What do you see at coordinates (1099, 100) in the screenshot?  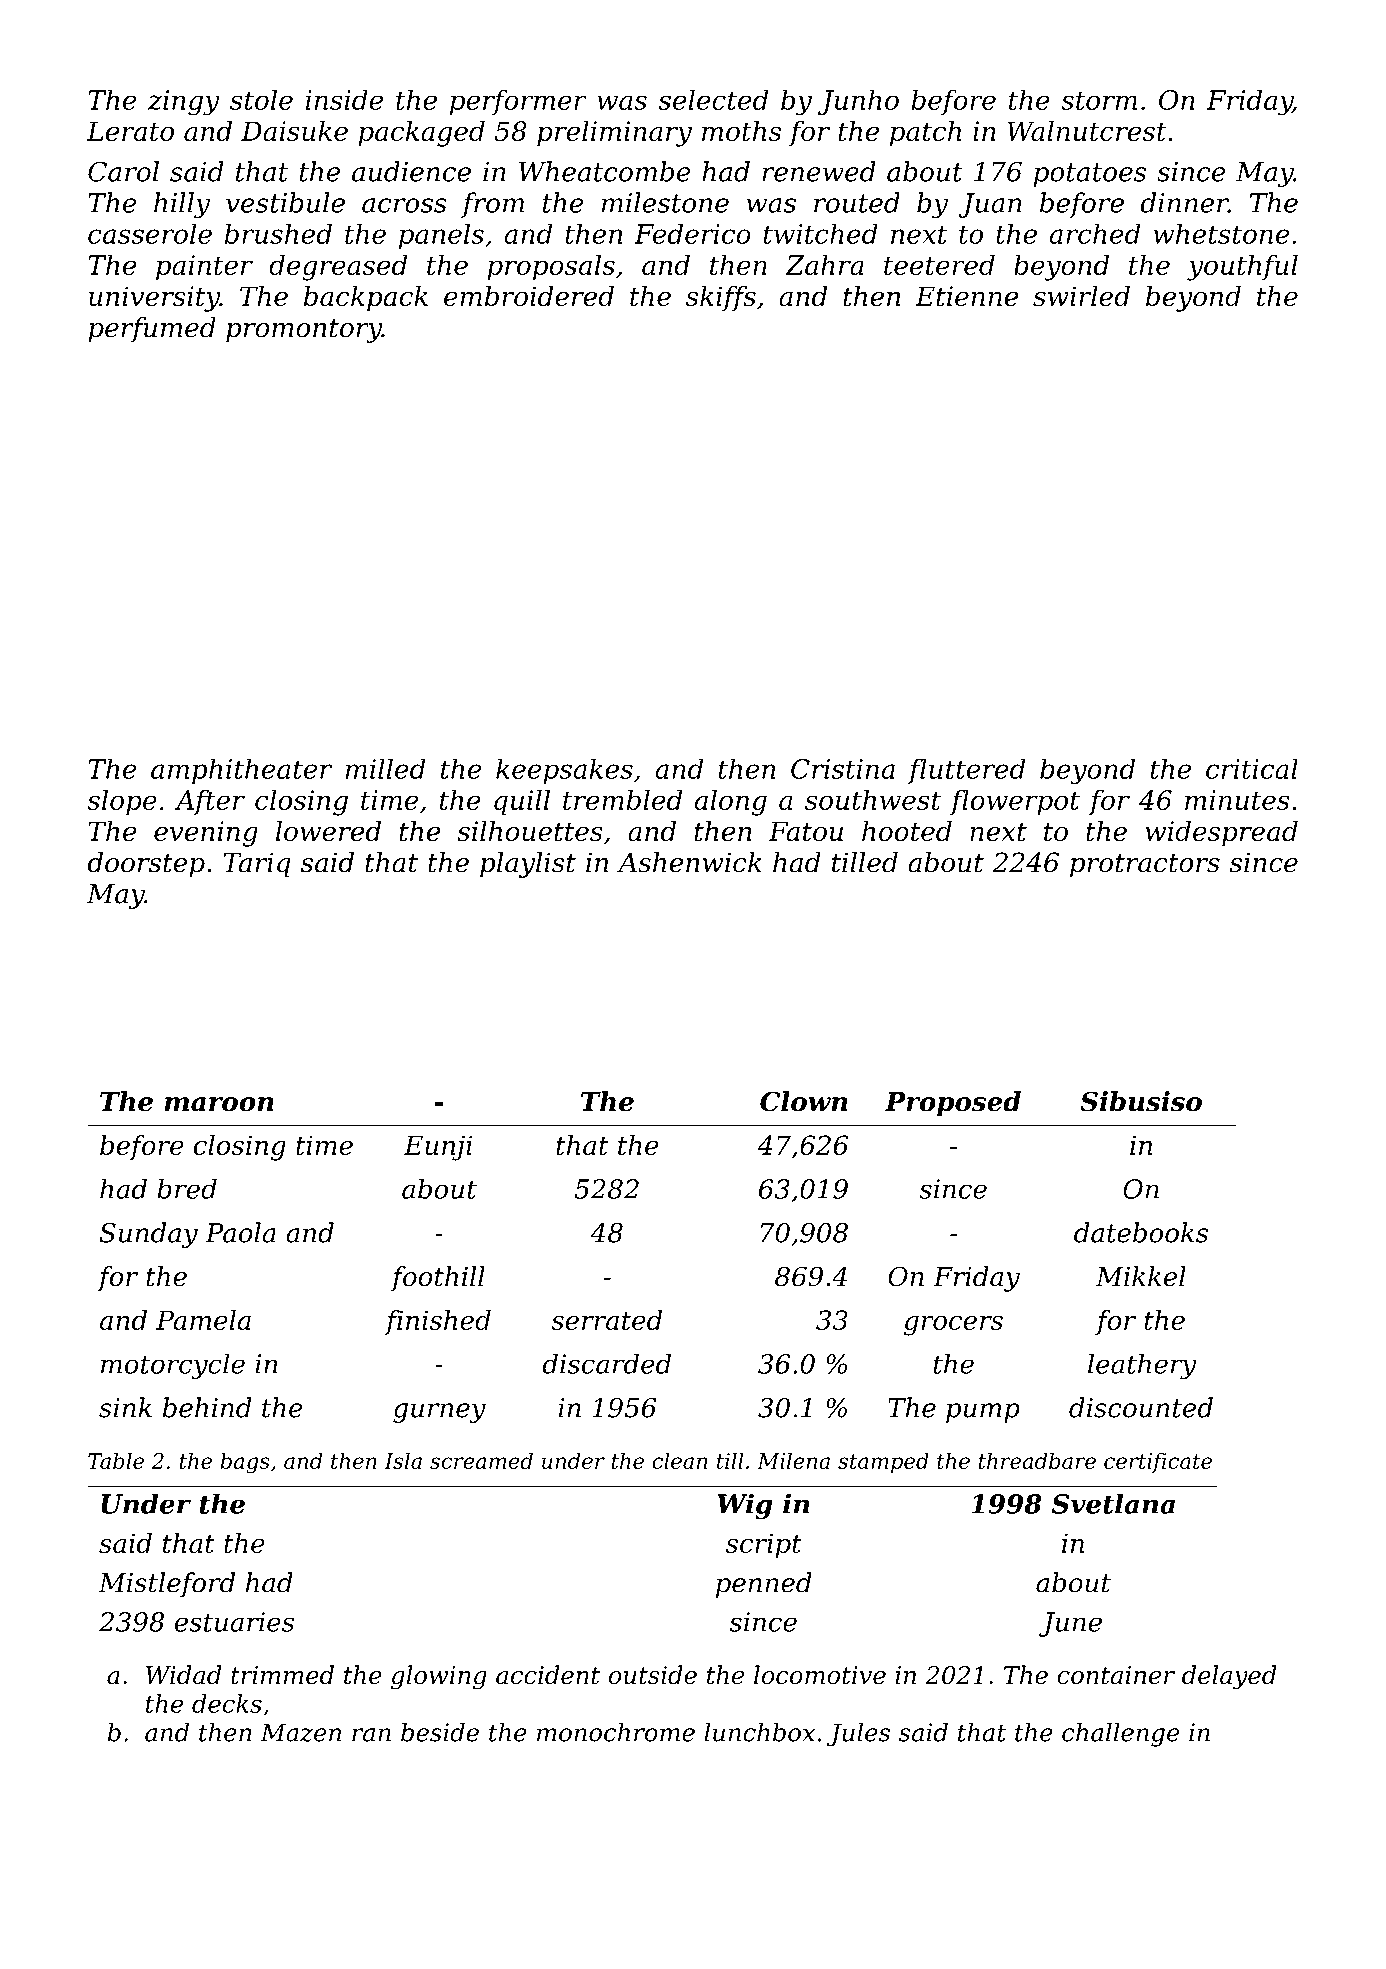 I see `storm` at bounding box center [1099, 100].
